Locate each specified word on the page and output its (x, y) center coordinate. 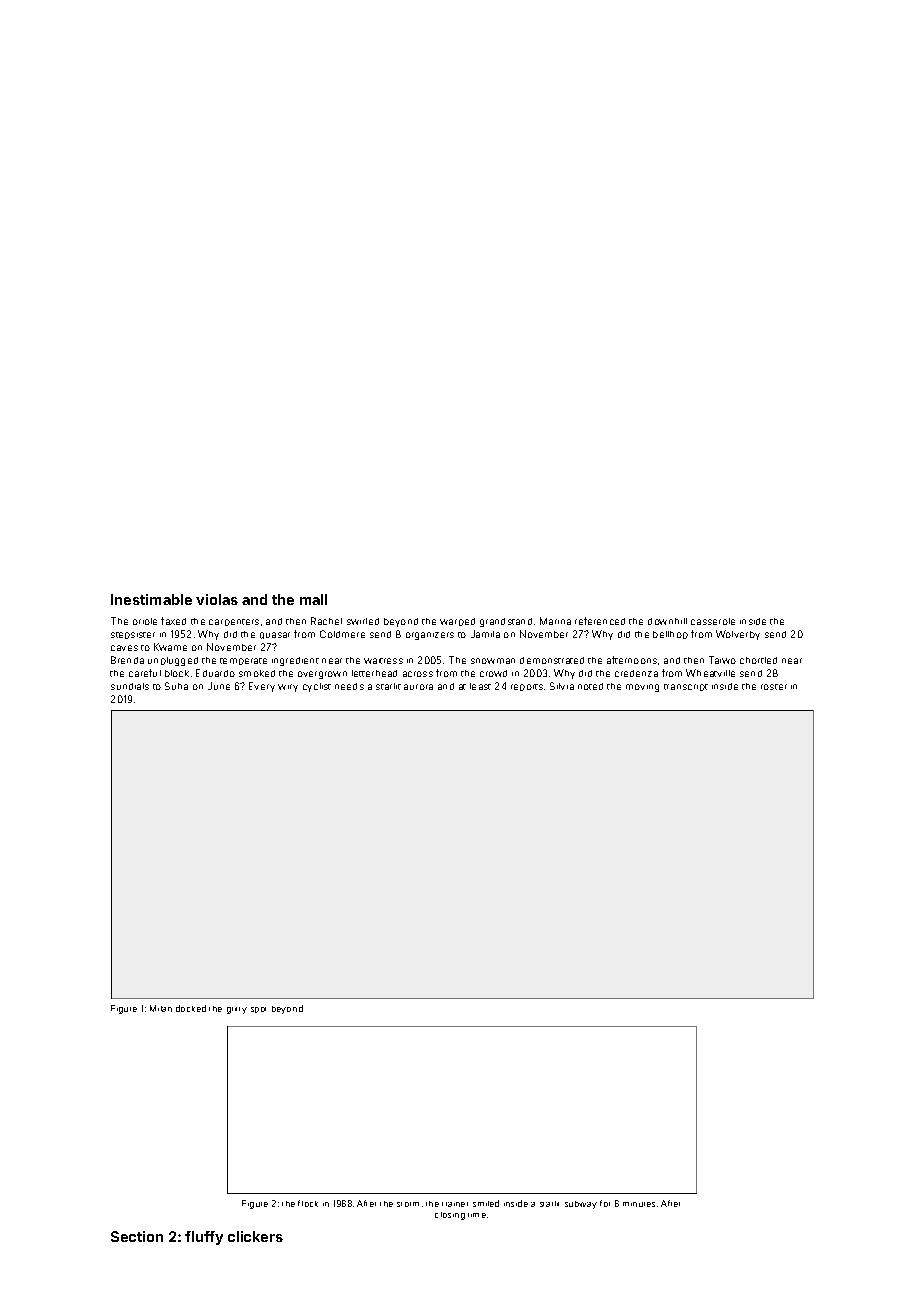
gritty (237, 1010)
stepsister (133, 635)
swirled (363, 621)
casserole (713, 621)
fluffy (204, 1238)
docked (191, 1008)
